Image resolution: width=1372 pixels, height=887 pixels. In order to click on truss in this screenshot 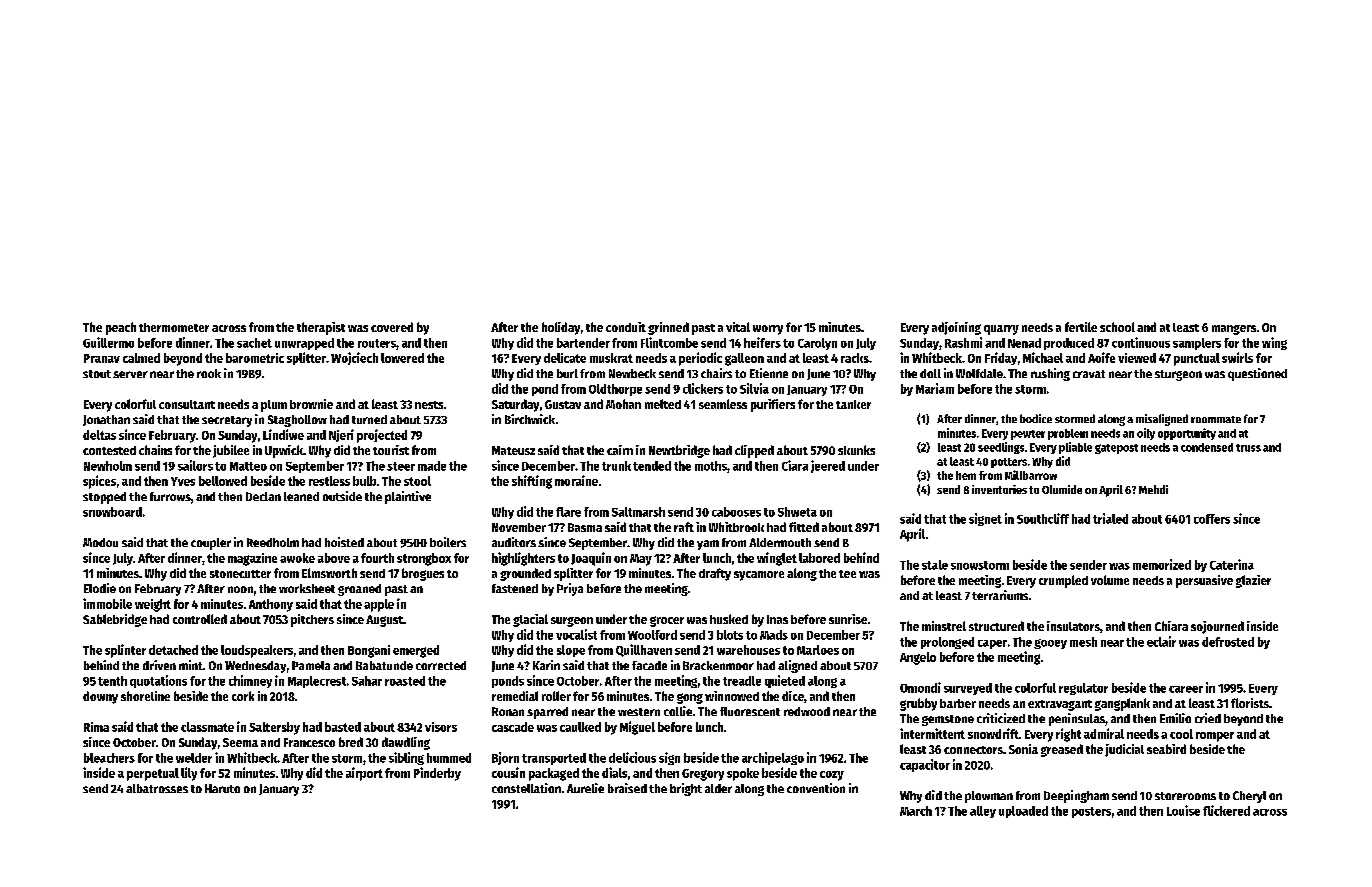, I will do `click(1248, 448)`.
